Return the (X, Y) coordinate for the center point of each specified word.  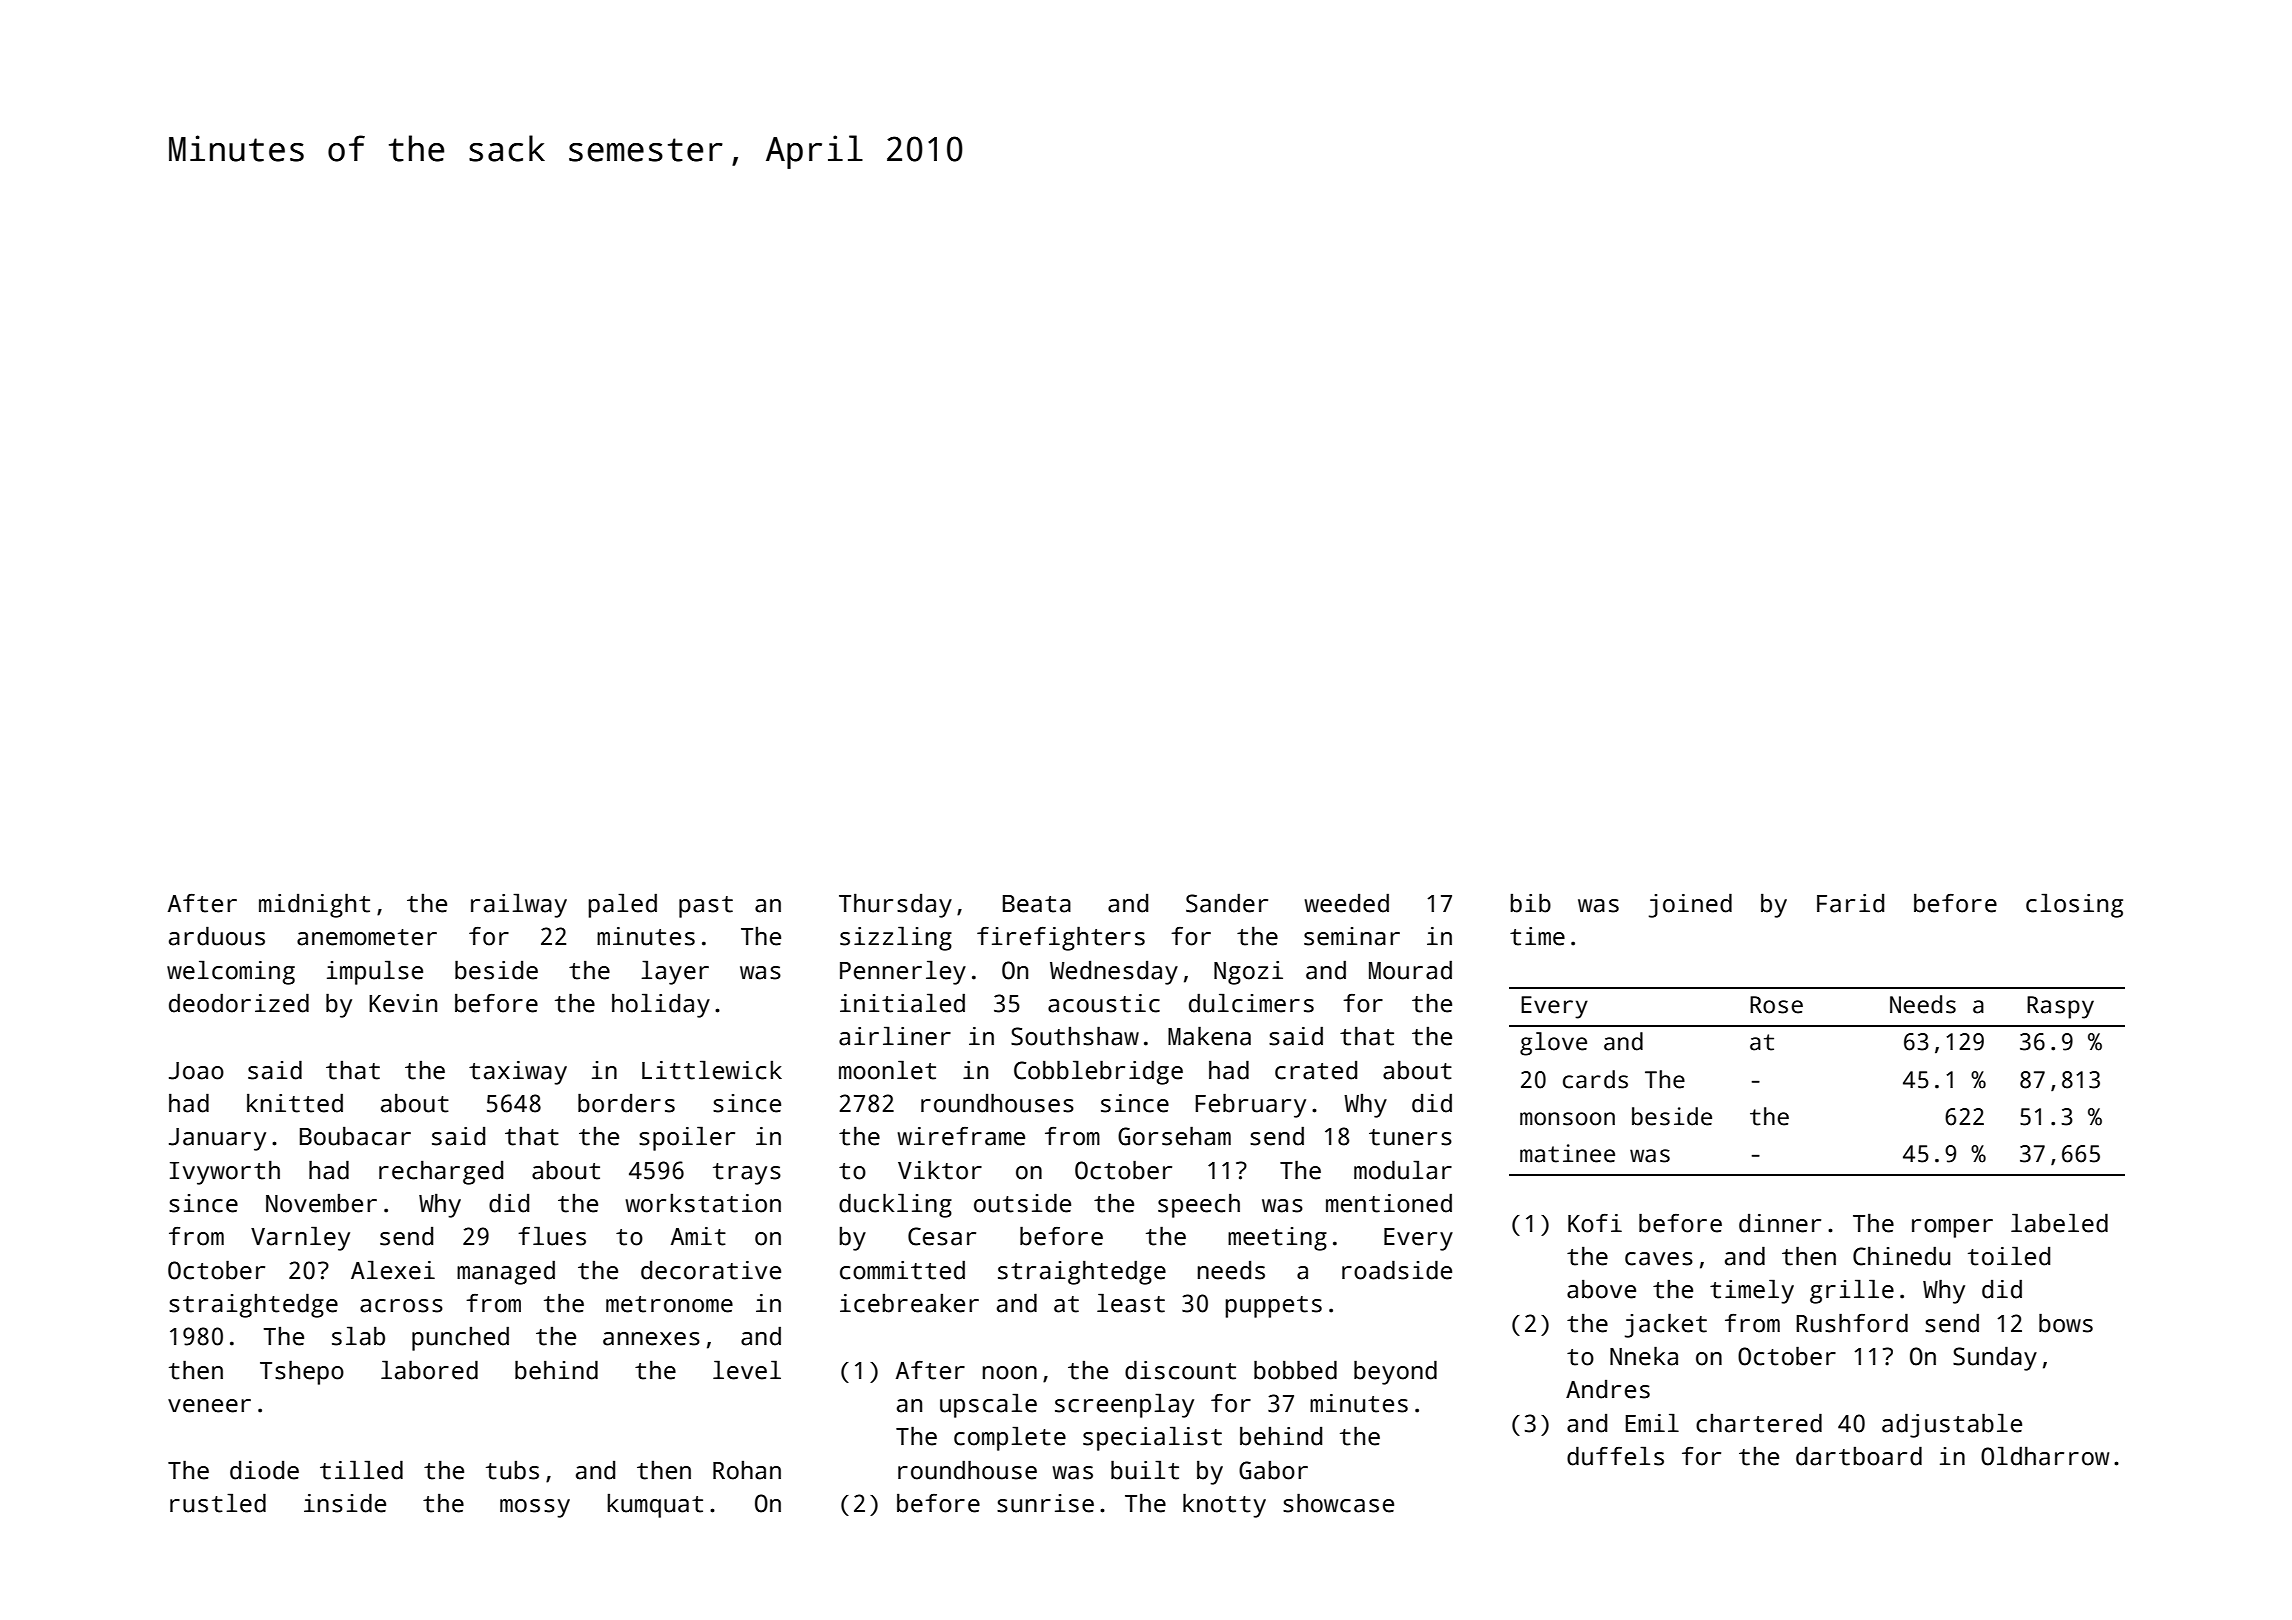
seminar (1352, 936)
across (401, 1306)
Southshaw (1075, 1036)
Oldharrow (2045, 1456)
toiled (2009, 1256)
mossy (535, 1508)
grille (1852, 1291)
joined (1690, 905)
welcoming (231, 972)
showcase (1338, 1503)
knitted (295, 1103)
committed (902, 1270)
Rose (1776, 1005)
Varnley (300, 1238)
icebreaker (909, 1303)
